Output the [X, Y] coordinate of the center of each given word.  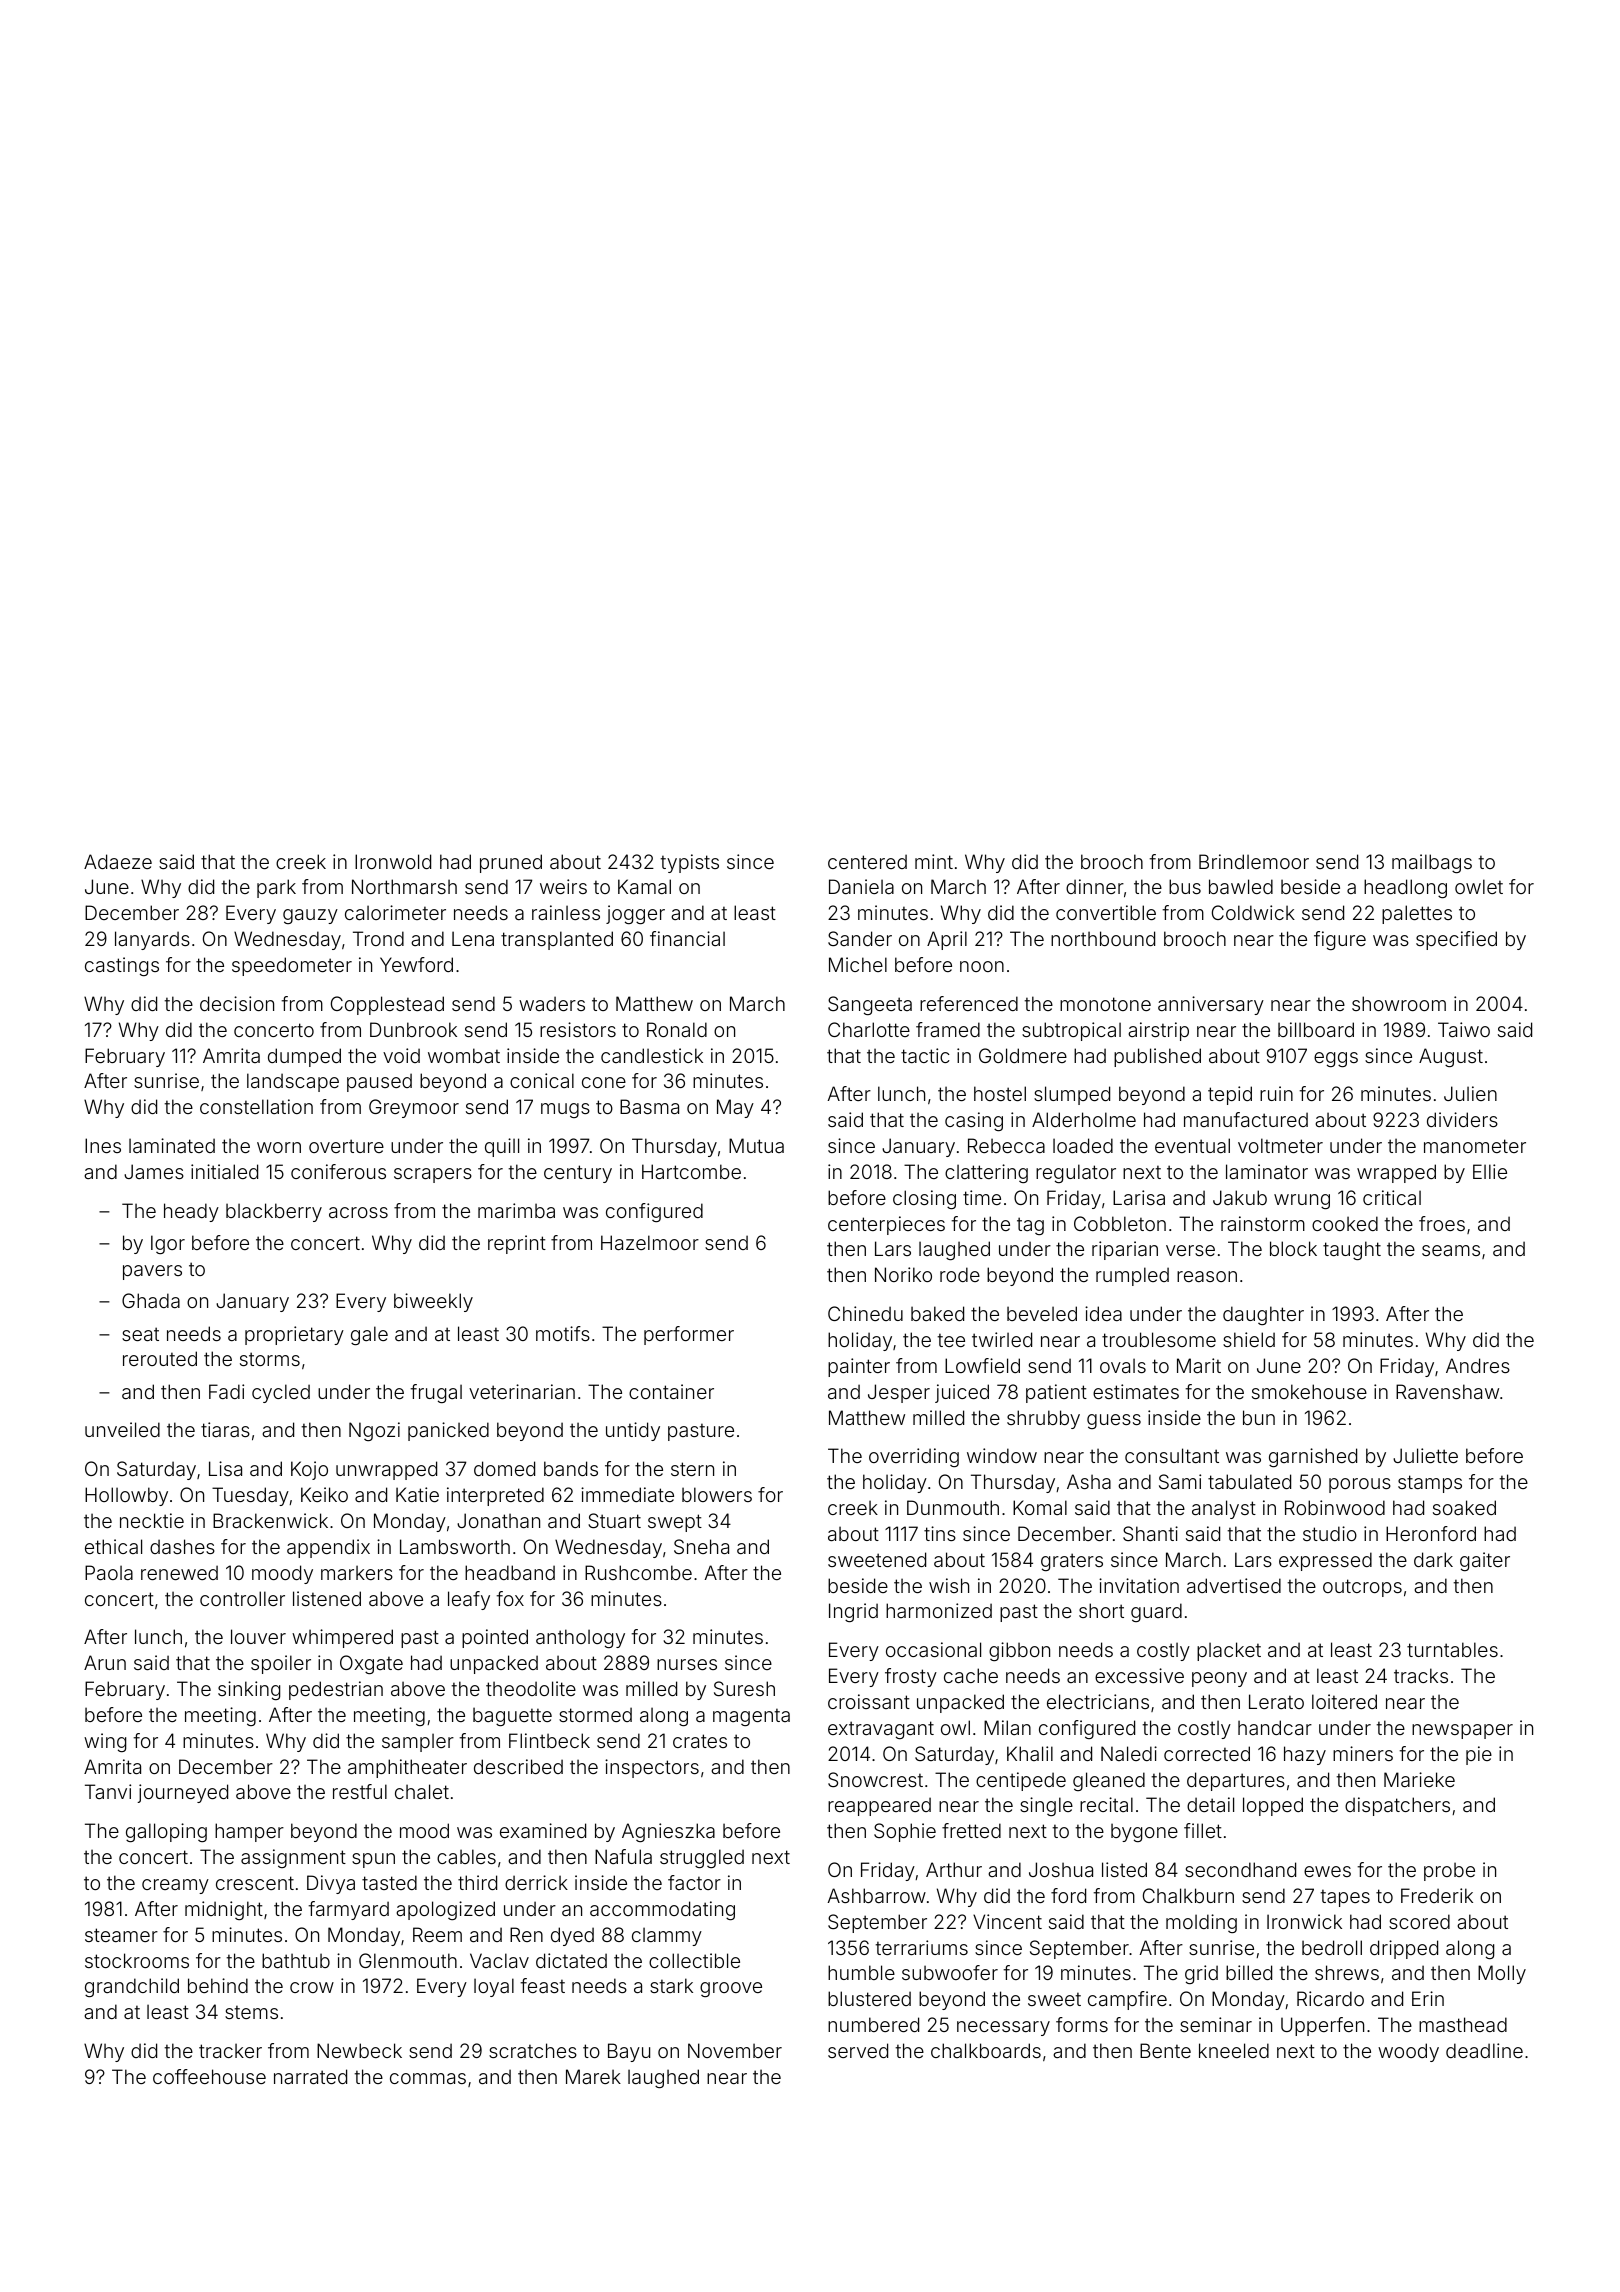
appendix [328, 1548]
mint [934, 861]
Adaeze [118, 861]
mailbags [1432, 863]
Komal [1040, 1507]
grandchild [132, 1987]
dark [1433, 1559]
